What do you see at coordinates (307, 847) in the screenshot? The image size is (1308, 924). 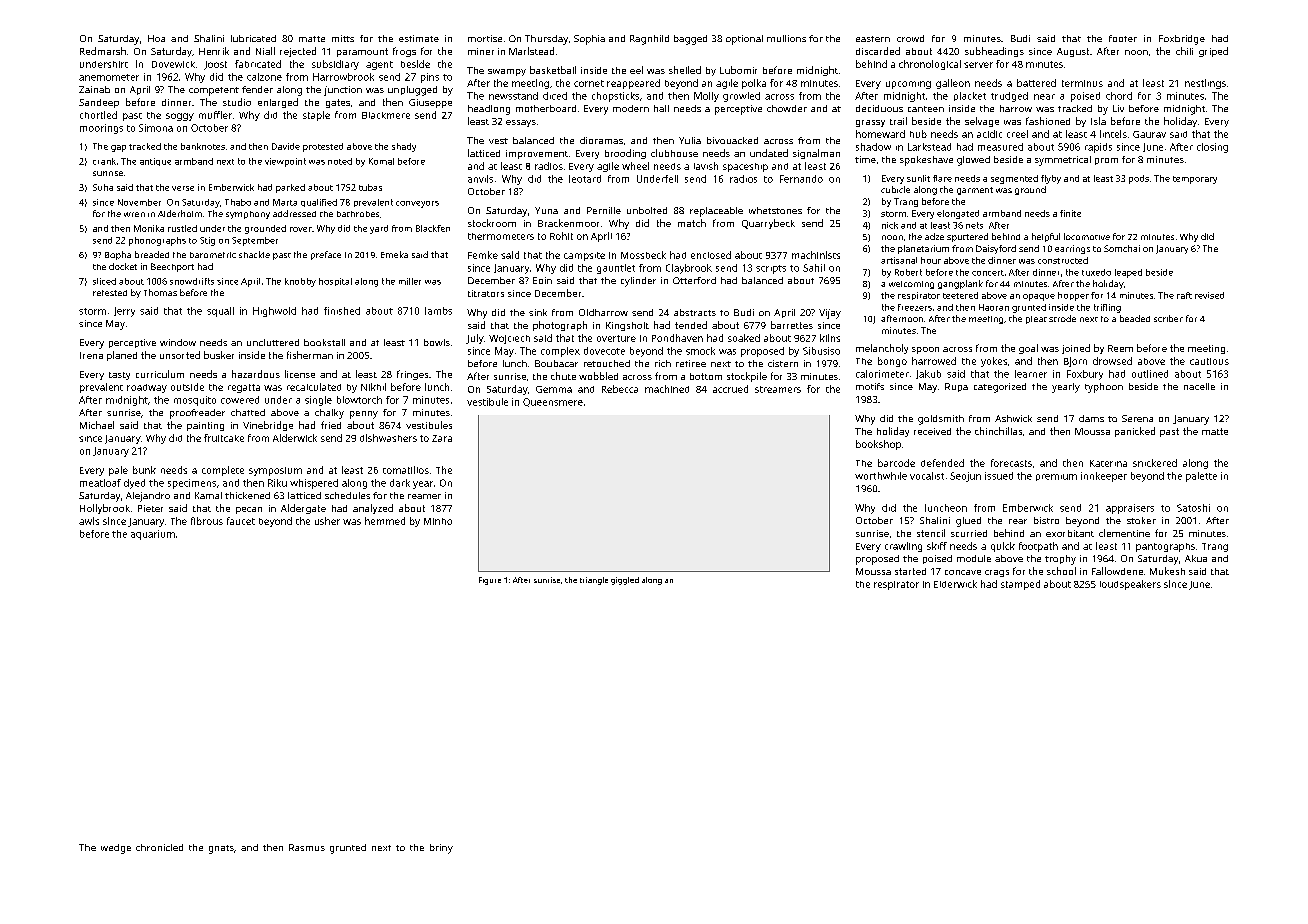 I see `Rasmus` at bounding box center [307, 847].
